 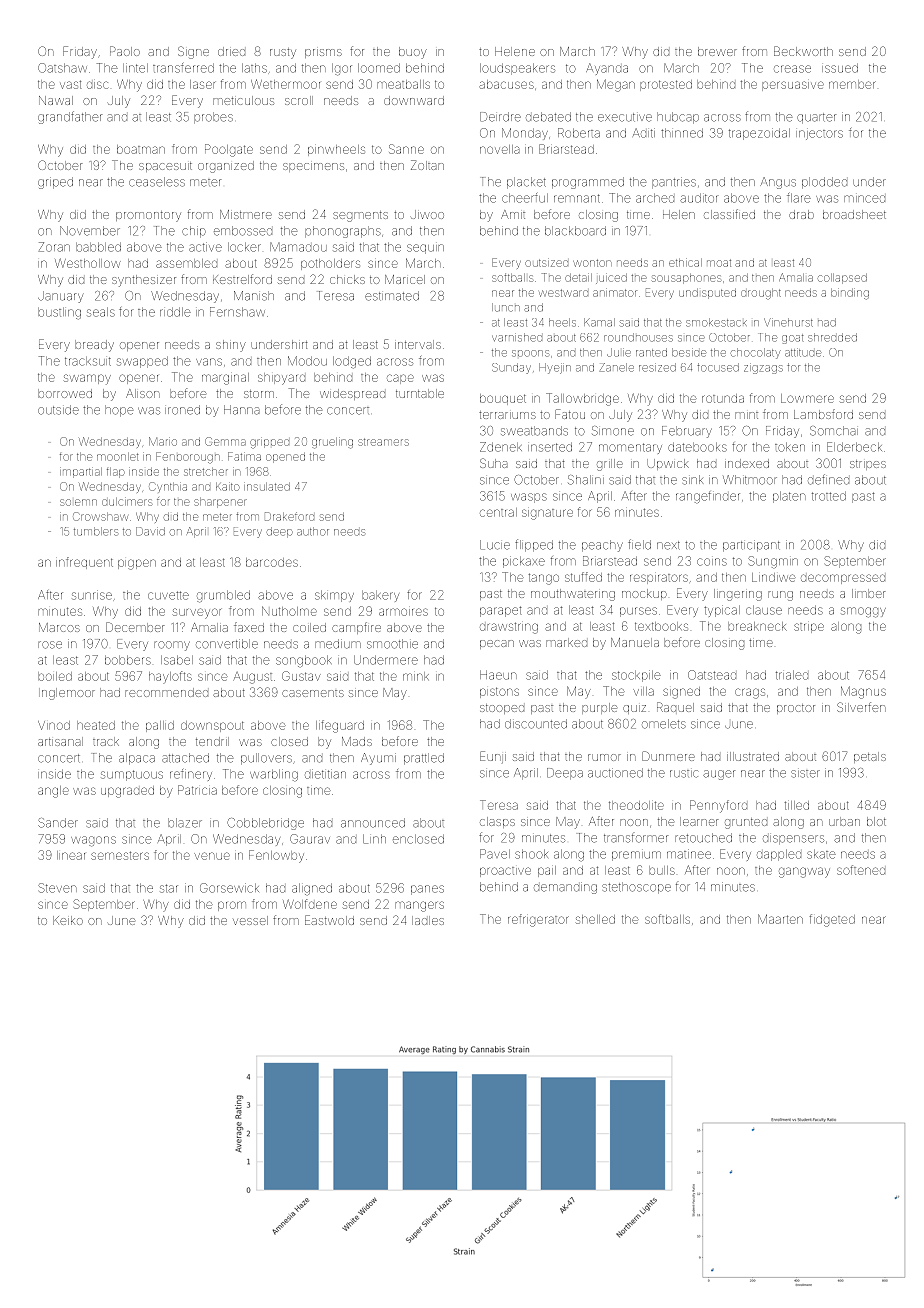 What do you see at coordinates (668, 545) in the document?
I see `next` at bounding box center [668, 545].
